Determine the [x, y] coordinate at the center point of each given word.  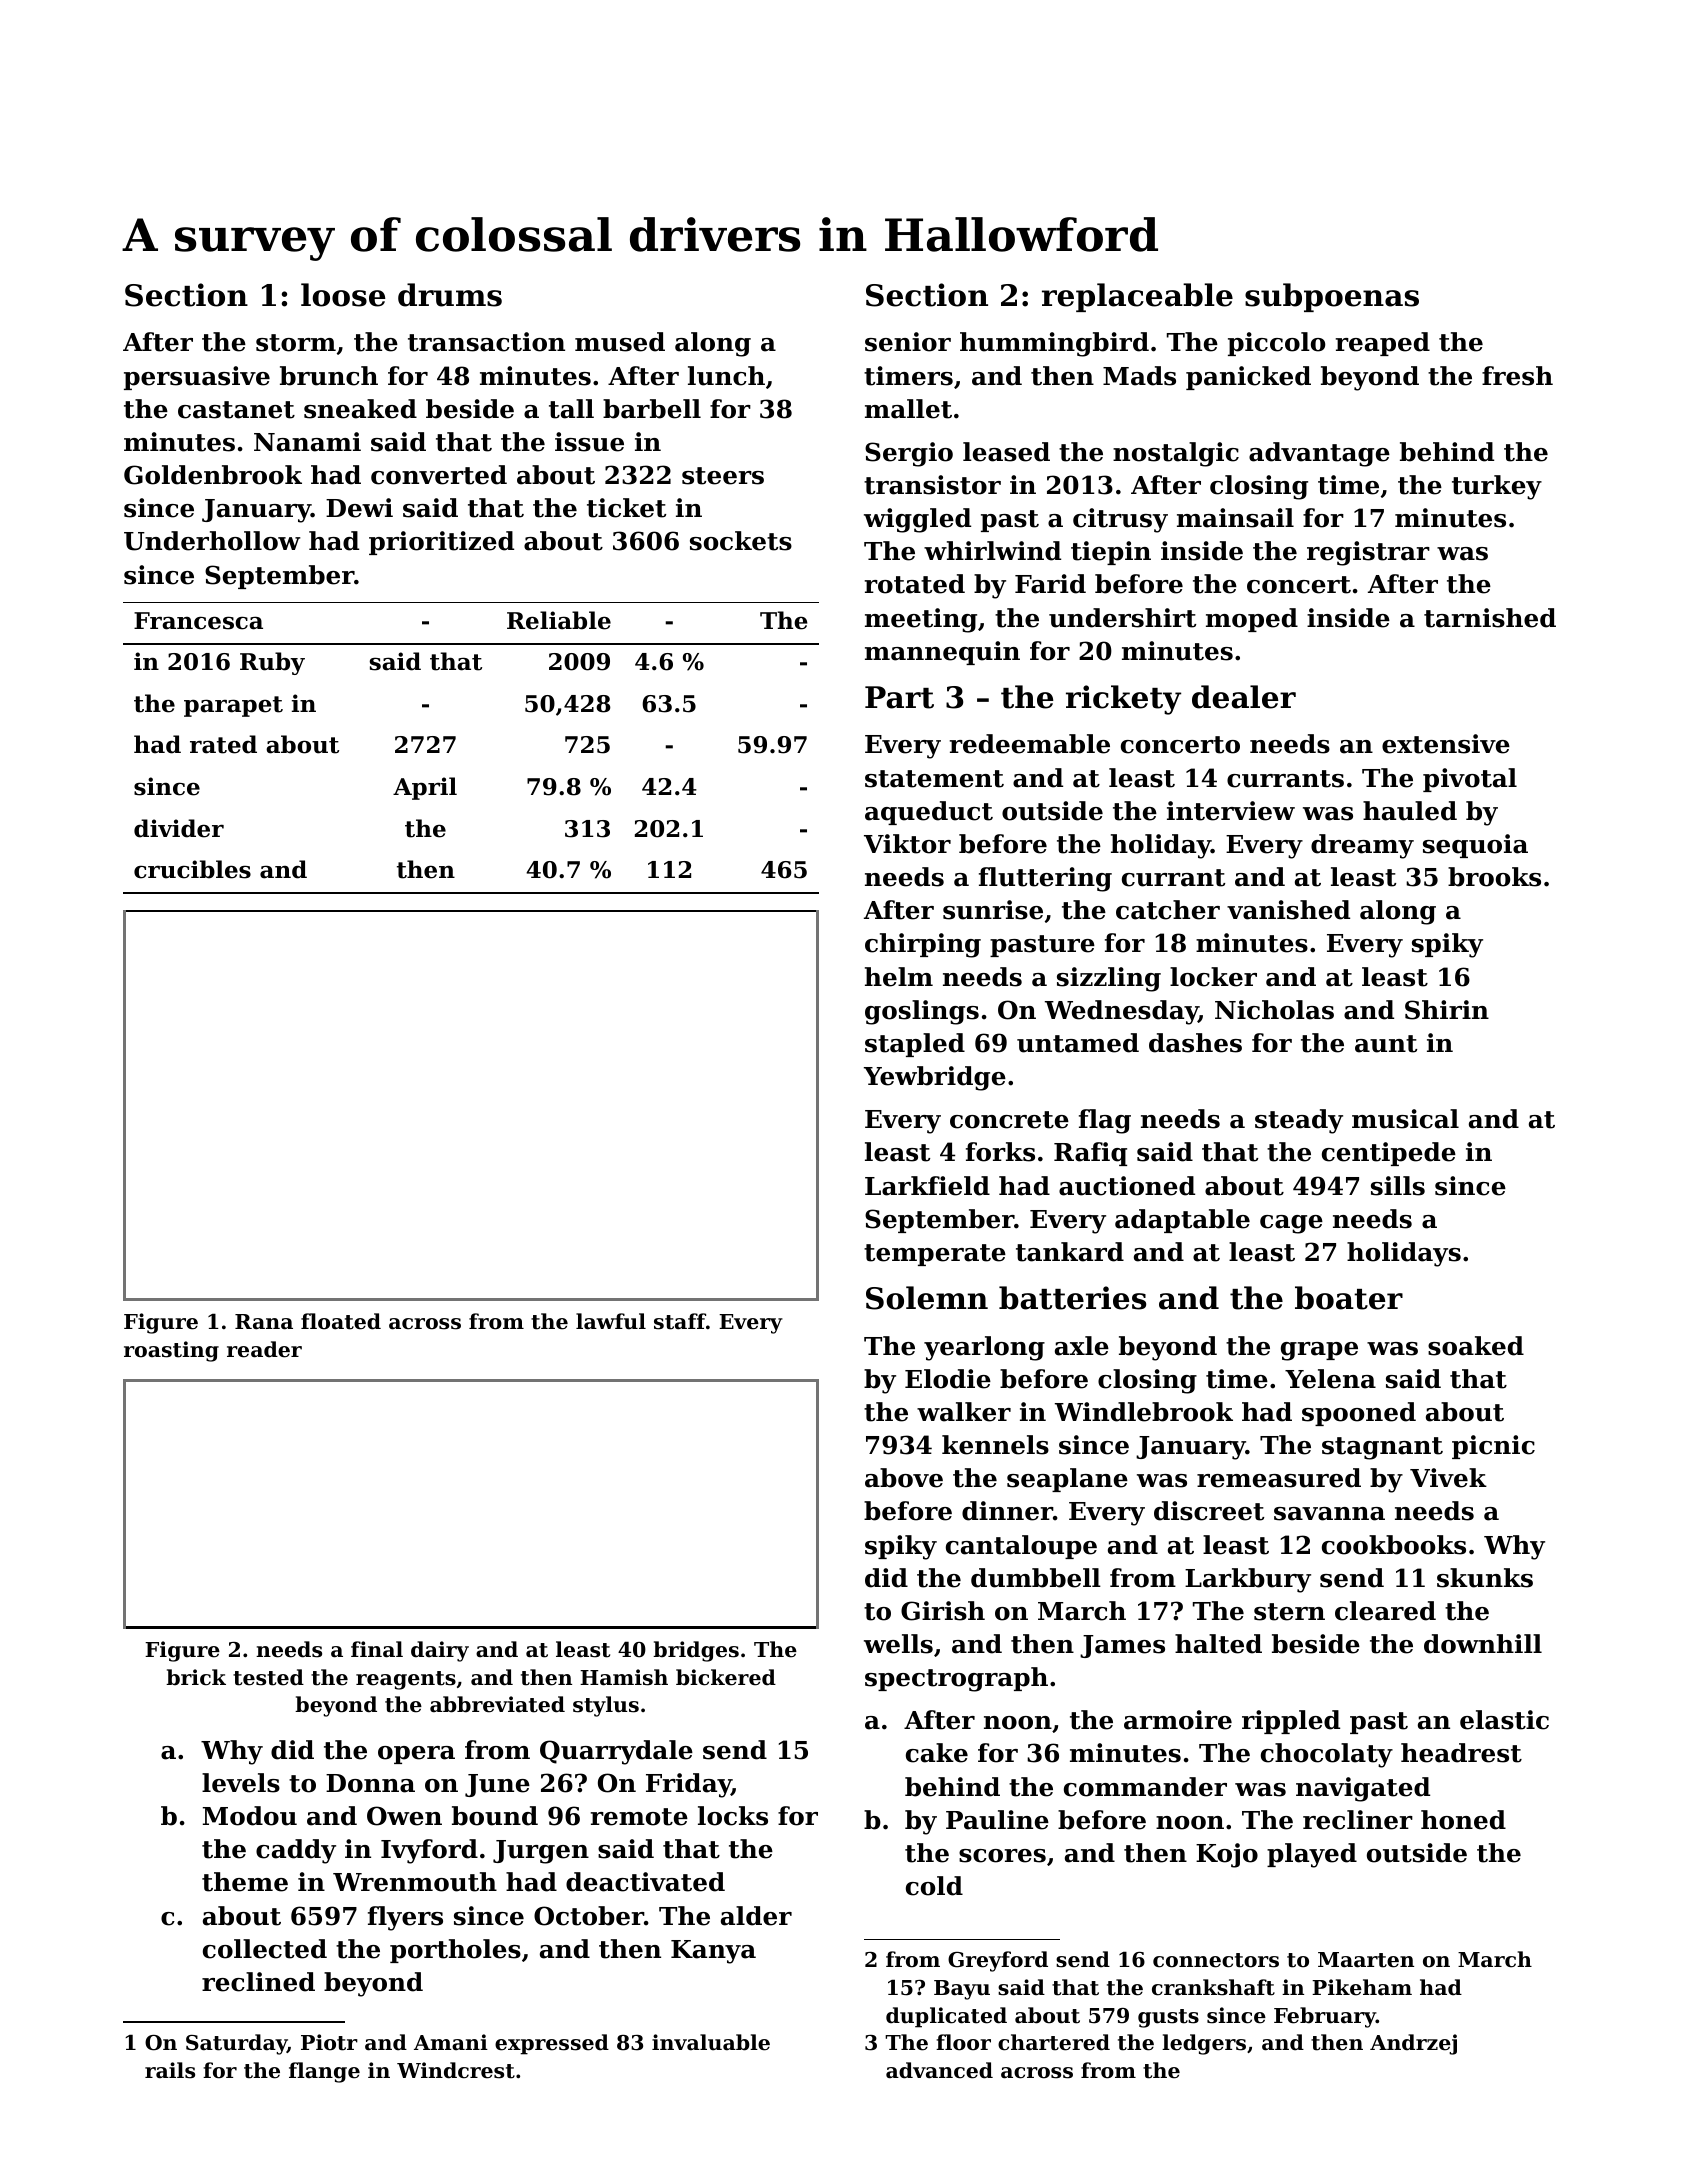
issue [589, 442]
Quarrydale [616, 1752]
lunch [726, 376]
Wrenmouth [415, 1882]
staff [680, 1321]
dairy [440, 1651]
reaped [1383, 344]
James [1122, 1646]
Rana [264, 1322]
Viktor [907, 844]
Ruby [272, 663]
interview [1231, 811]
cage [1291, 1224]
